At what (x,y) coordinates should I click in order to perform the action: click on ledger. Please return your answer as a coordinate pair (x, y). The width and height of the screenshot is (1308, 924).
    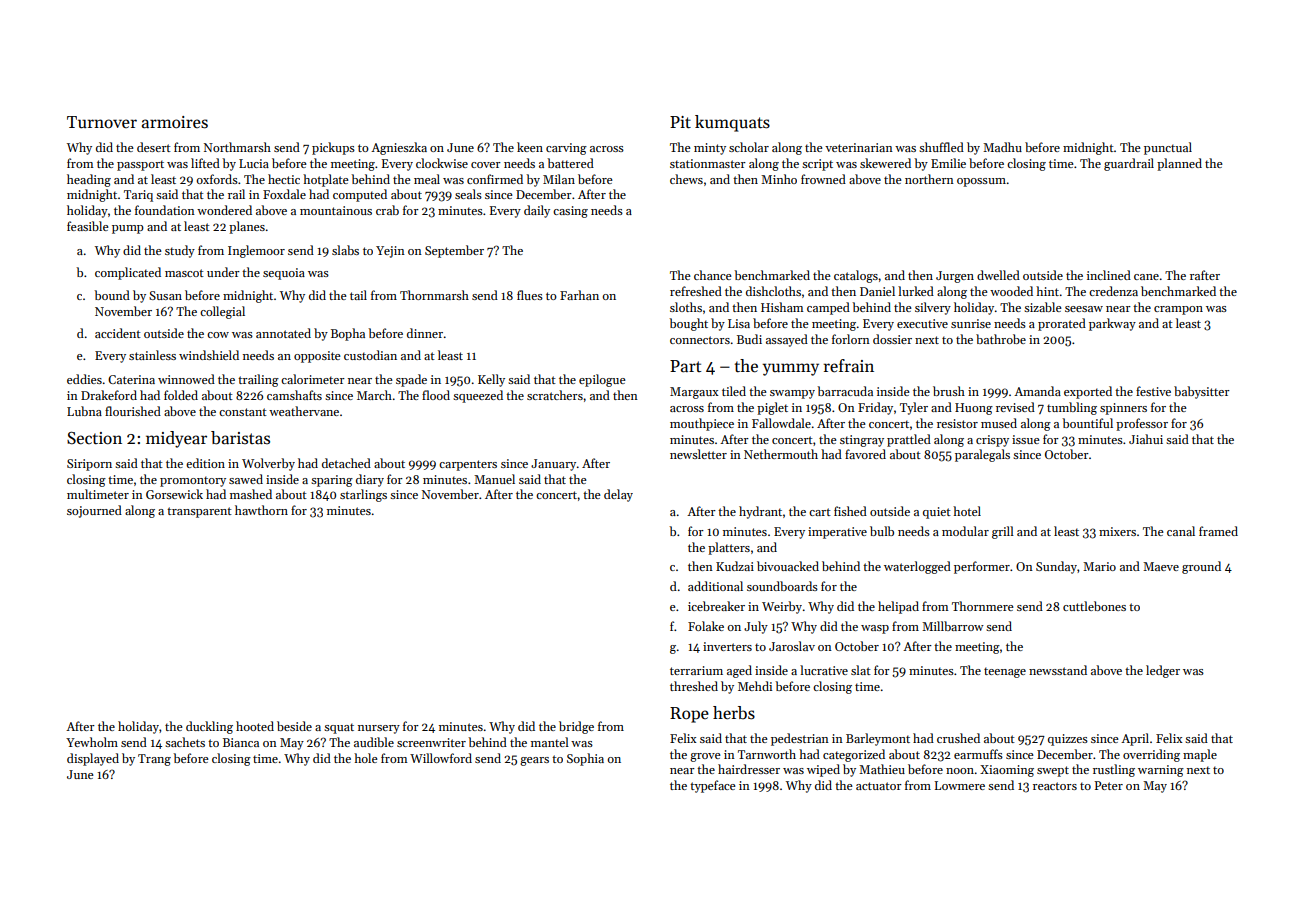
    Looking at the image, I should click on (1163, 671).
